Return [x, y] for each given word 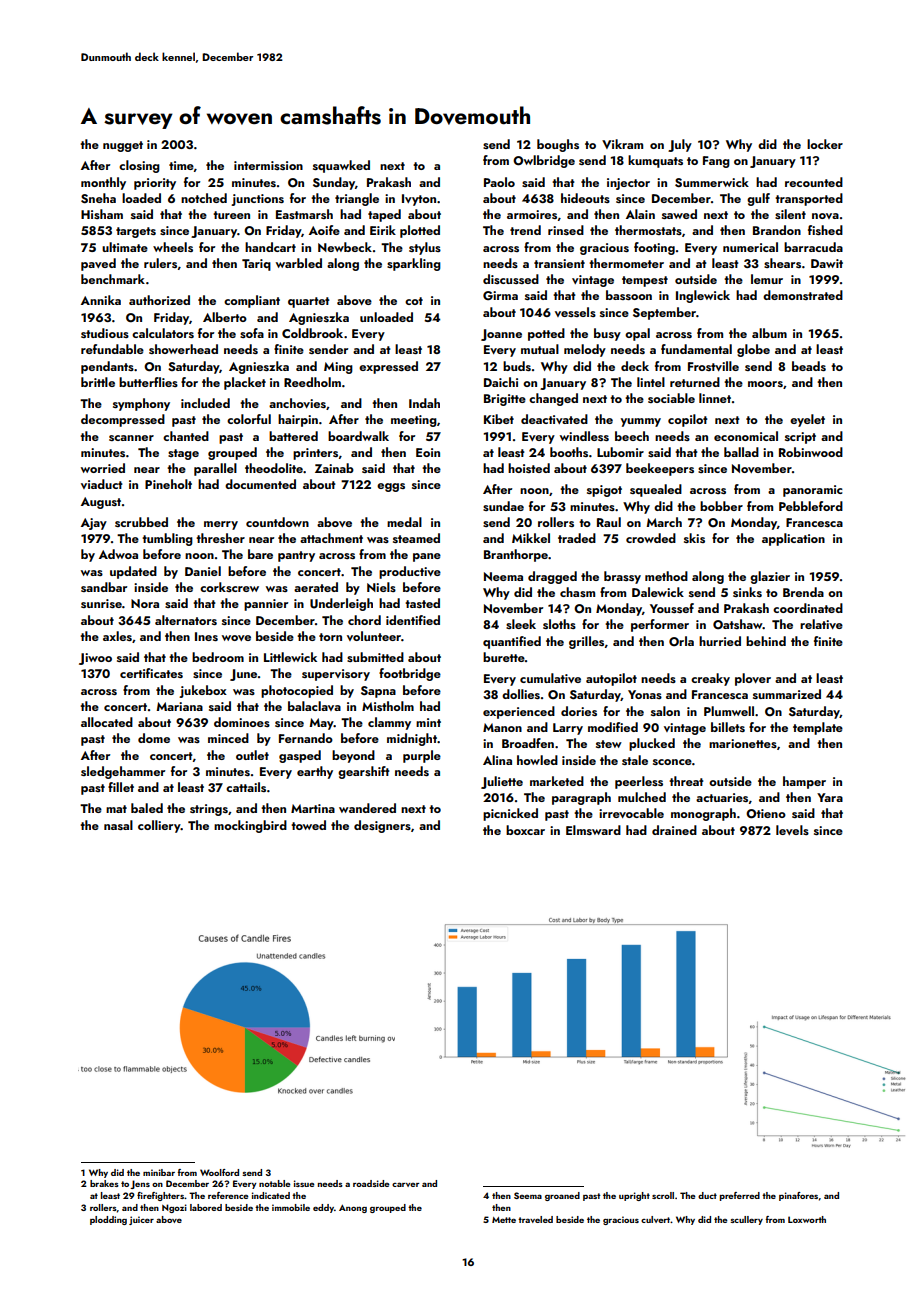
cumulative [550, 678]
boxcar [525, 830]
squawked [341, 166]
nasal [118, 825]
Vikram [622, 144]
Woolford [219, 1172]
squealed [656, 490]
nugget [123, 146]
